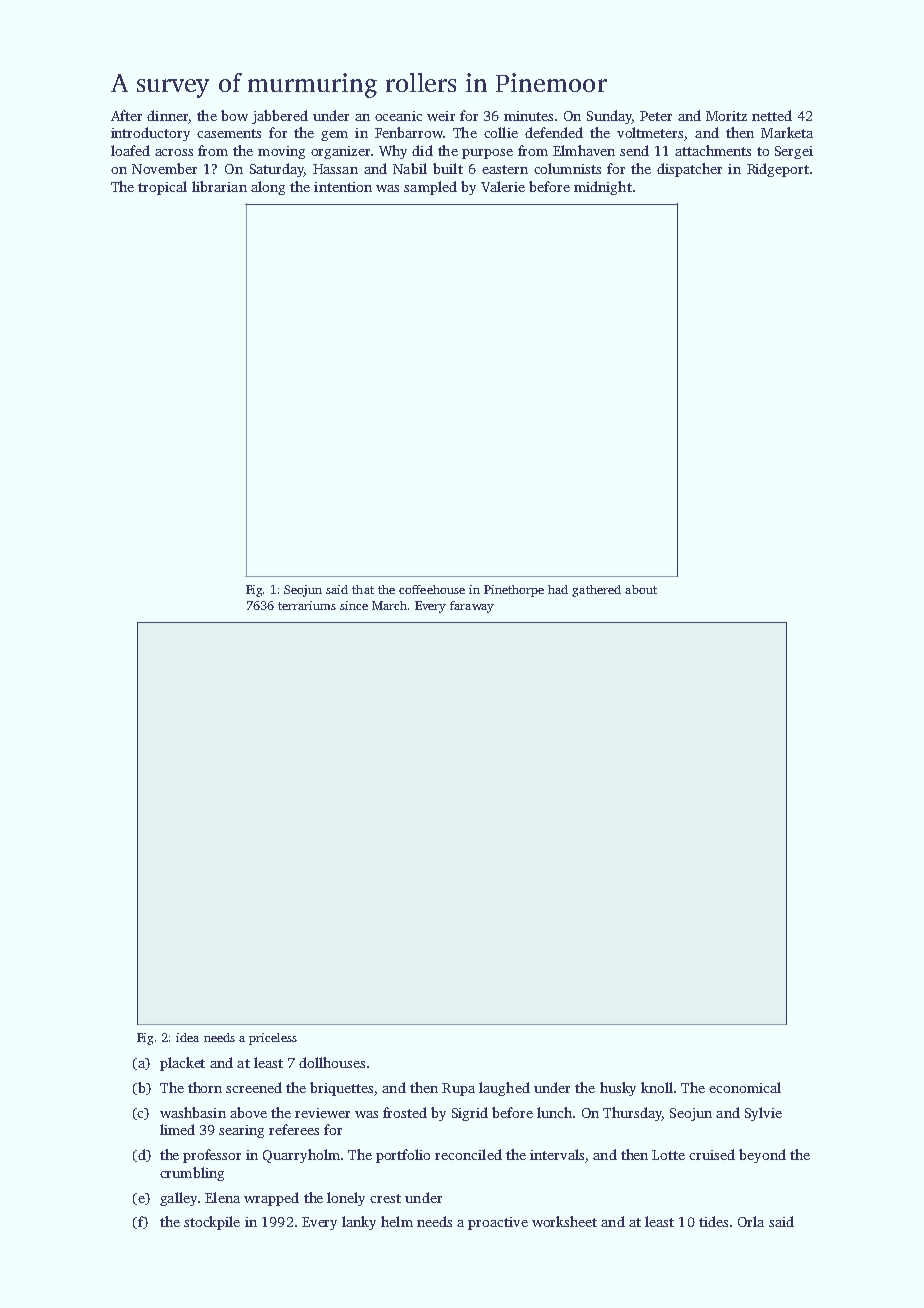 This screenshot has height=1308, width=924. Describe the element at coordinates (441, 116) in the screenshot. I see `weir` at that location.
